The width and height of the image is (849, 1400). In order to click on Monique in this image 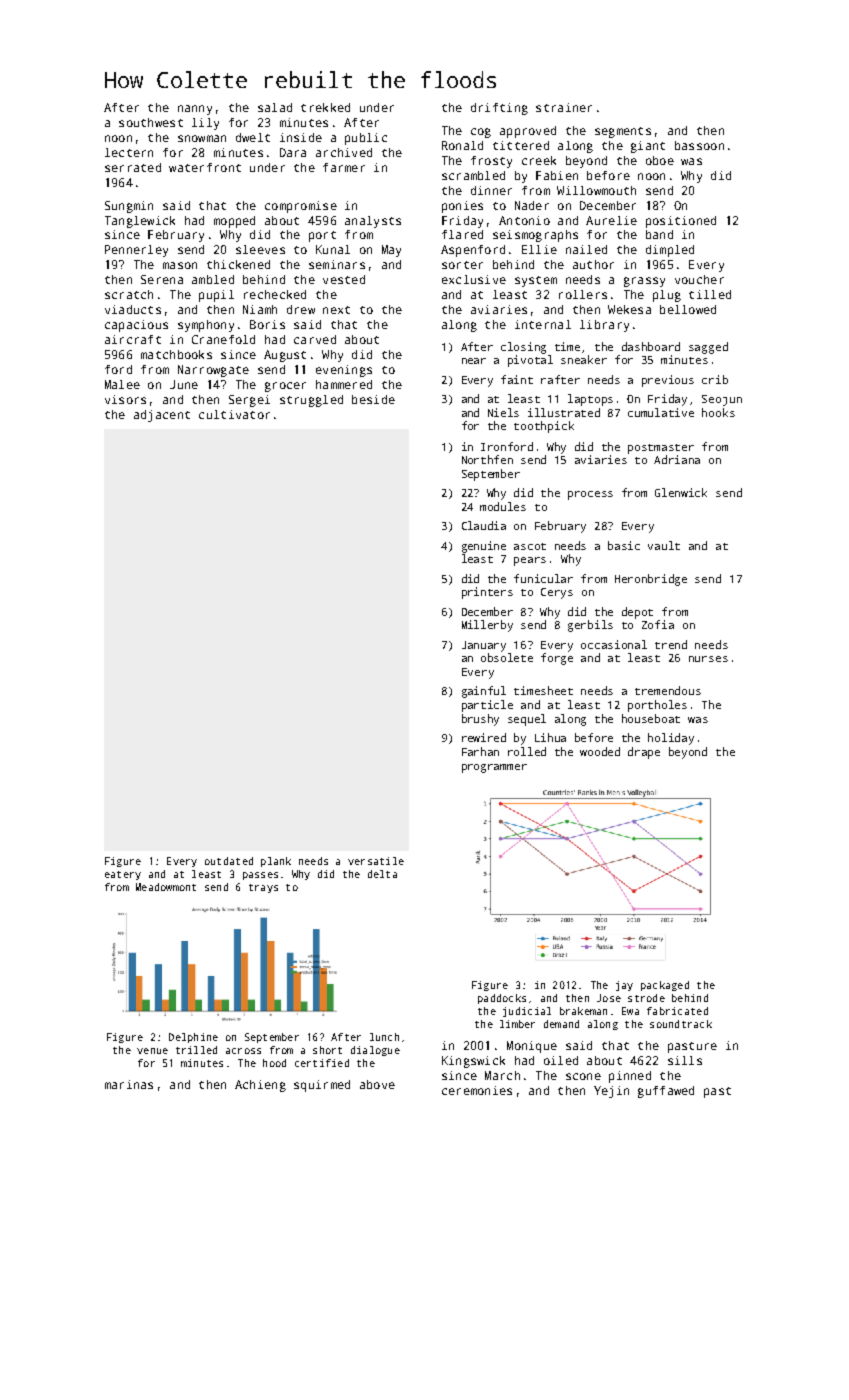, I will do `click(532, 1047)`.
